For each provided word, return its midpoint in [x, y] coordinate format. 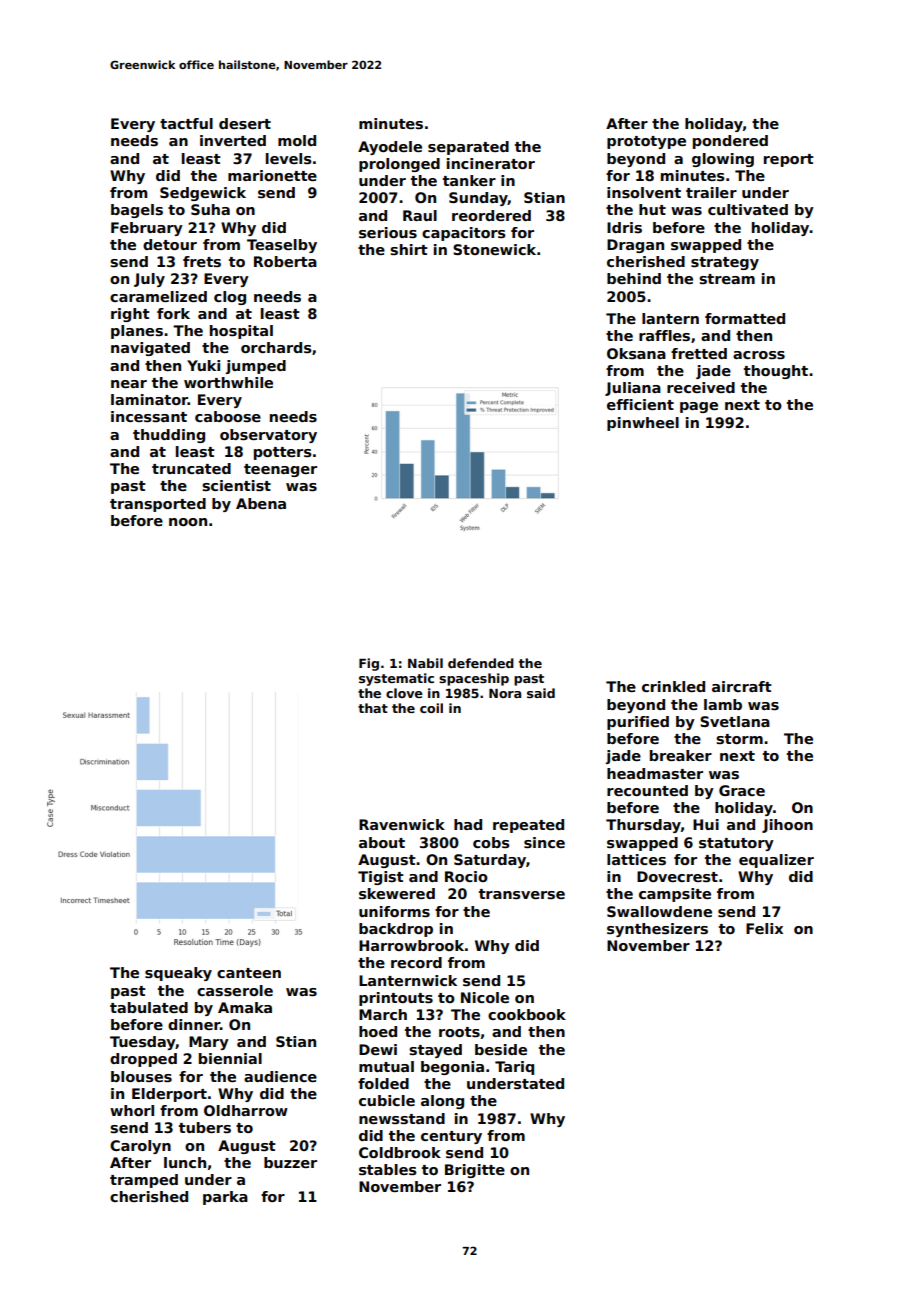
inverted [233, 140]
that [373, 708]
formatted [745, 318]
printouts [396, 999]
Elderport [169, 1095]
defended [481, 663]
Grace [742, 790]
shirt [409, 249]
